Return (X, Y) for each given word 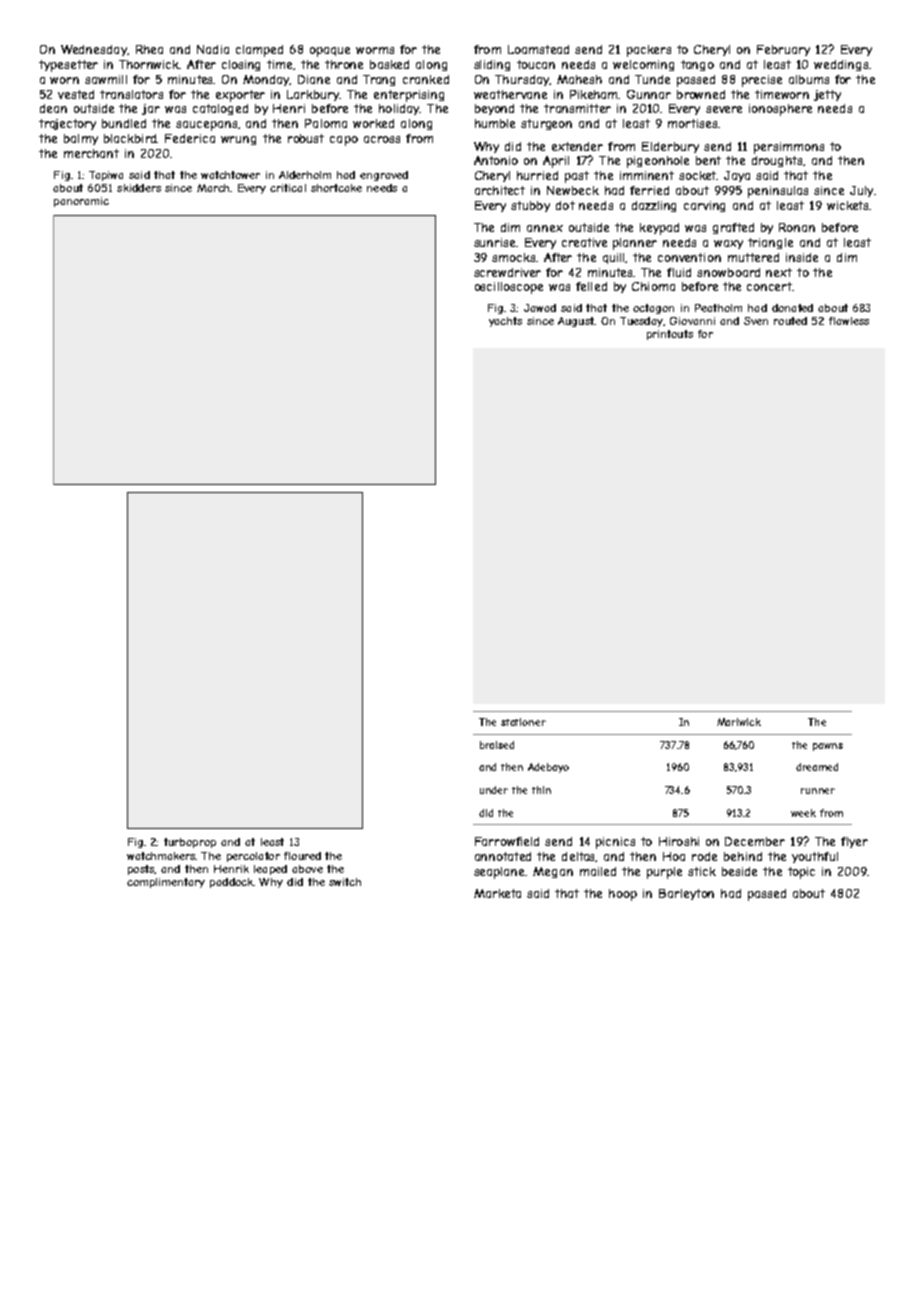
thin (541, 790)
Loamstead (538, 49)
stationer (523, 722)
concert (770, 286)
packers (649, 51)
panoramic (81, 202)
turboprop (190, 843)
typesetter (68, 66)
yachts (505, 322)
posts (141, 870)
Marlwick (739, 722)
